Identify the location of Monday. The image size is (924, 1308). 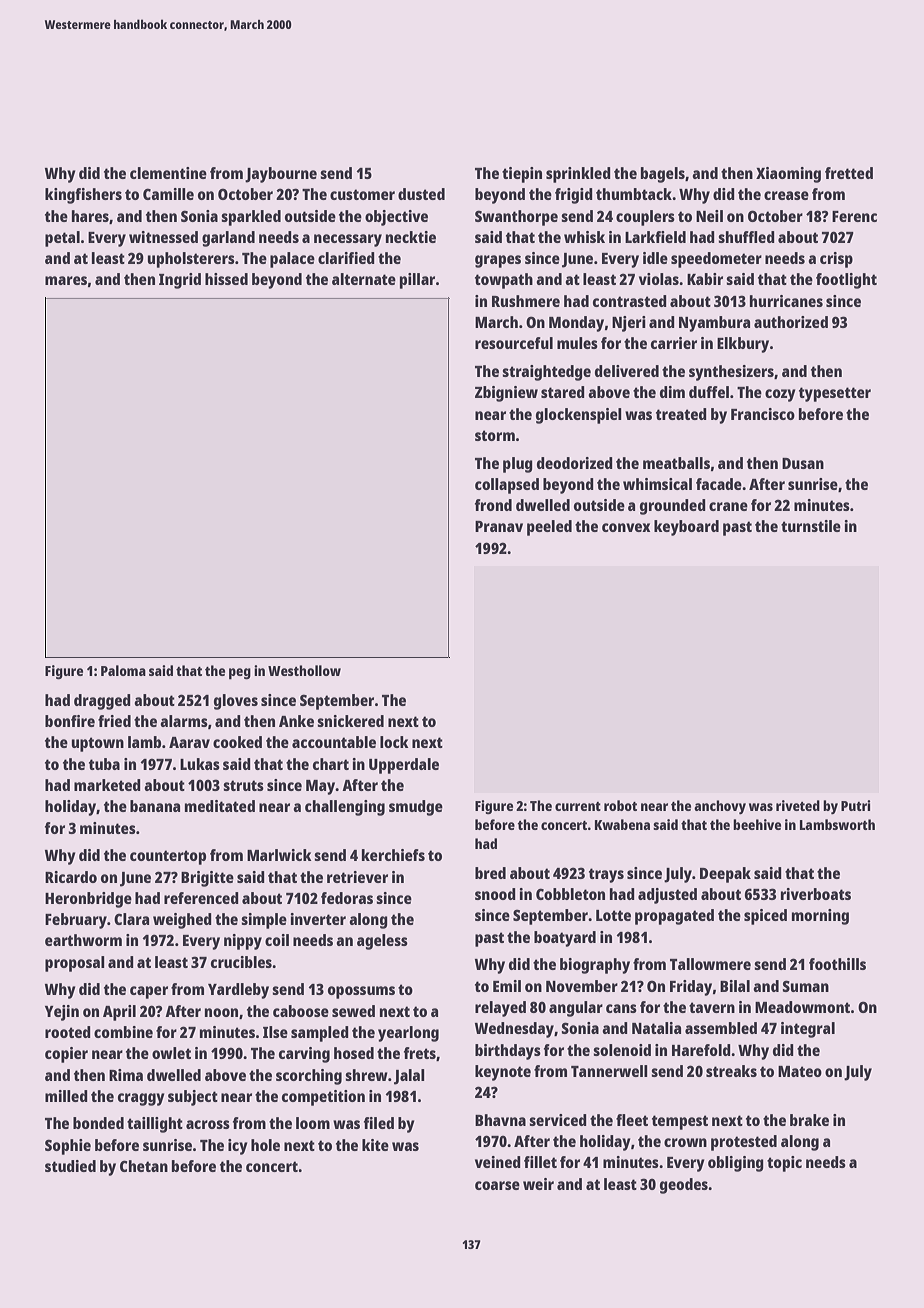
(576, 324).
